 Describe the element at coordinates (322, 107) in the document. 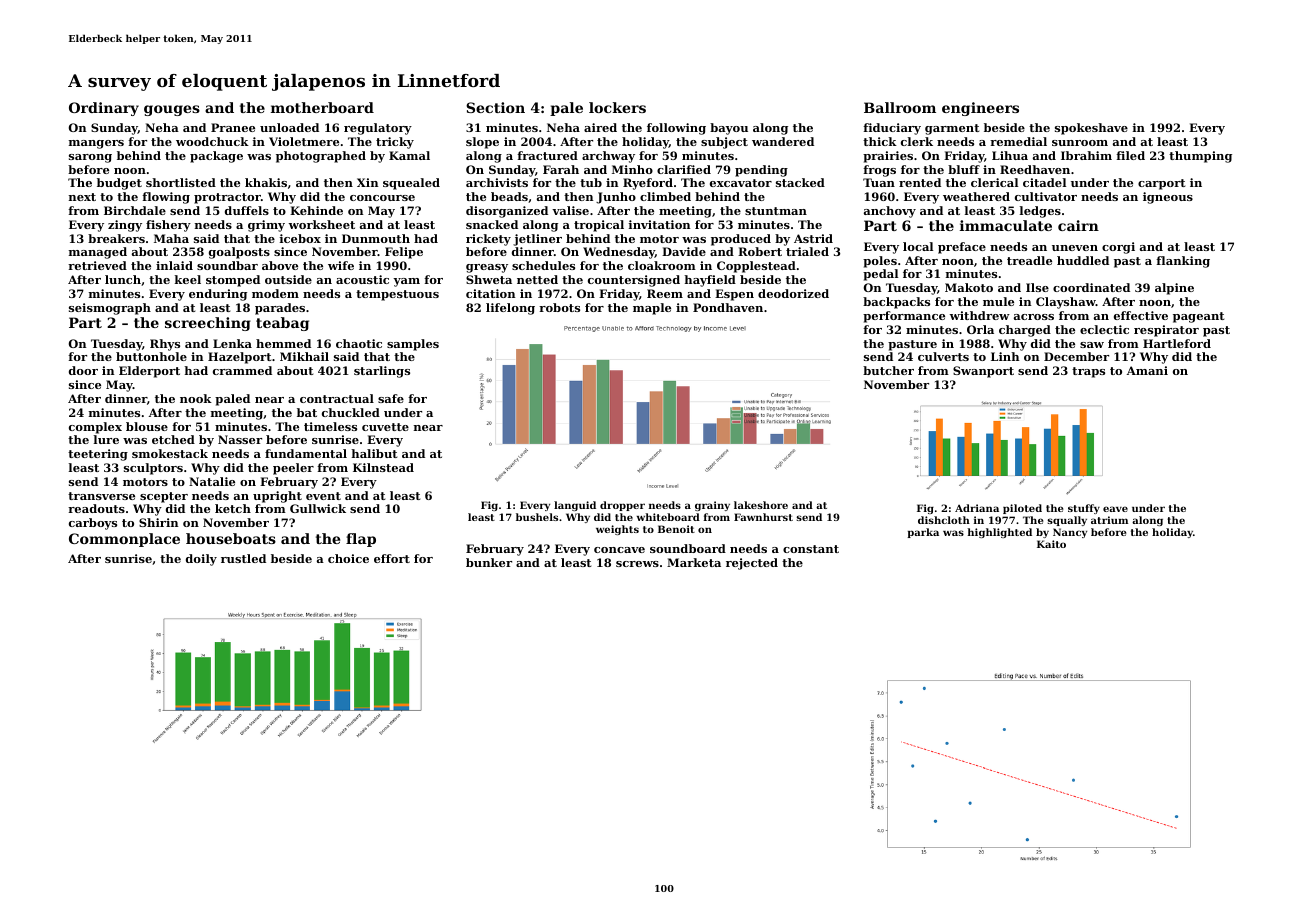

I see `motherboard` at that location.
